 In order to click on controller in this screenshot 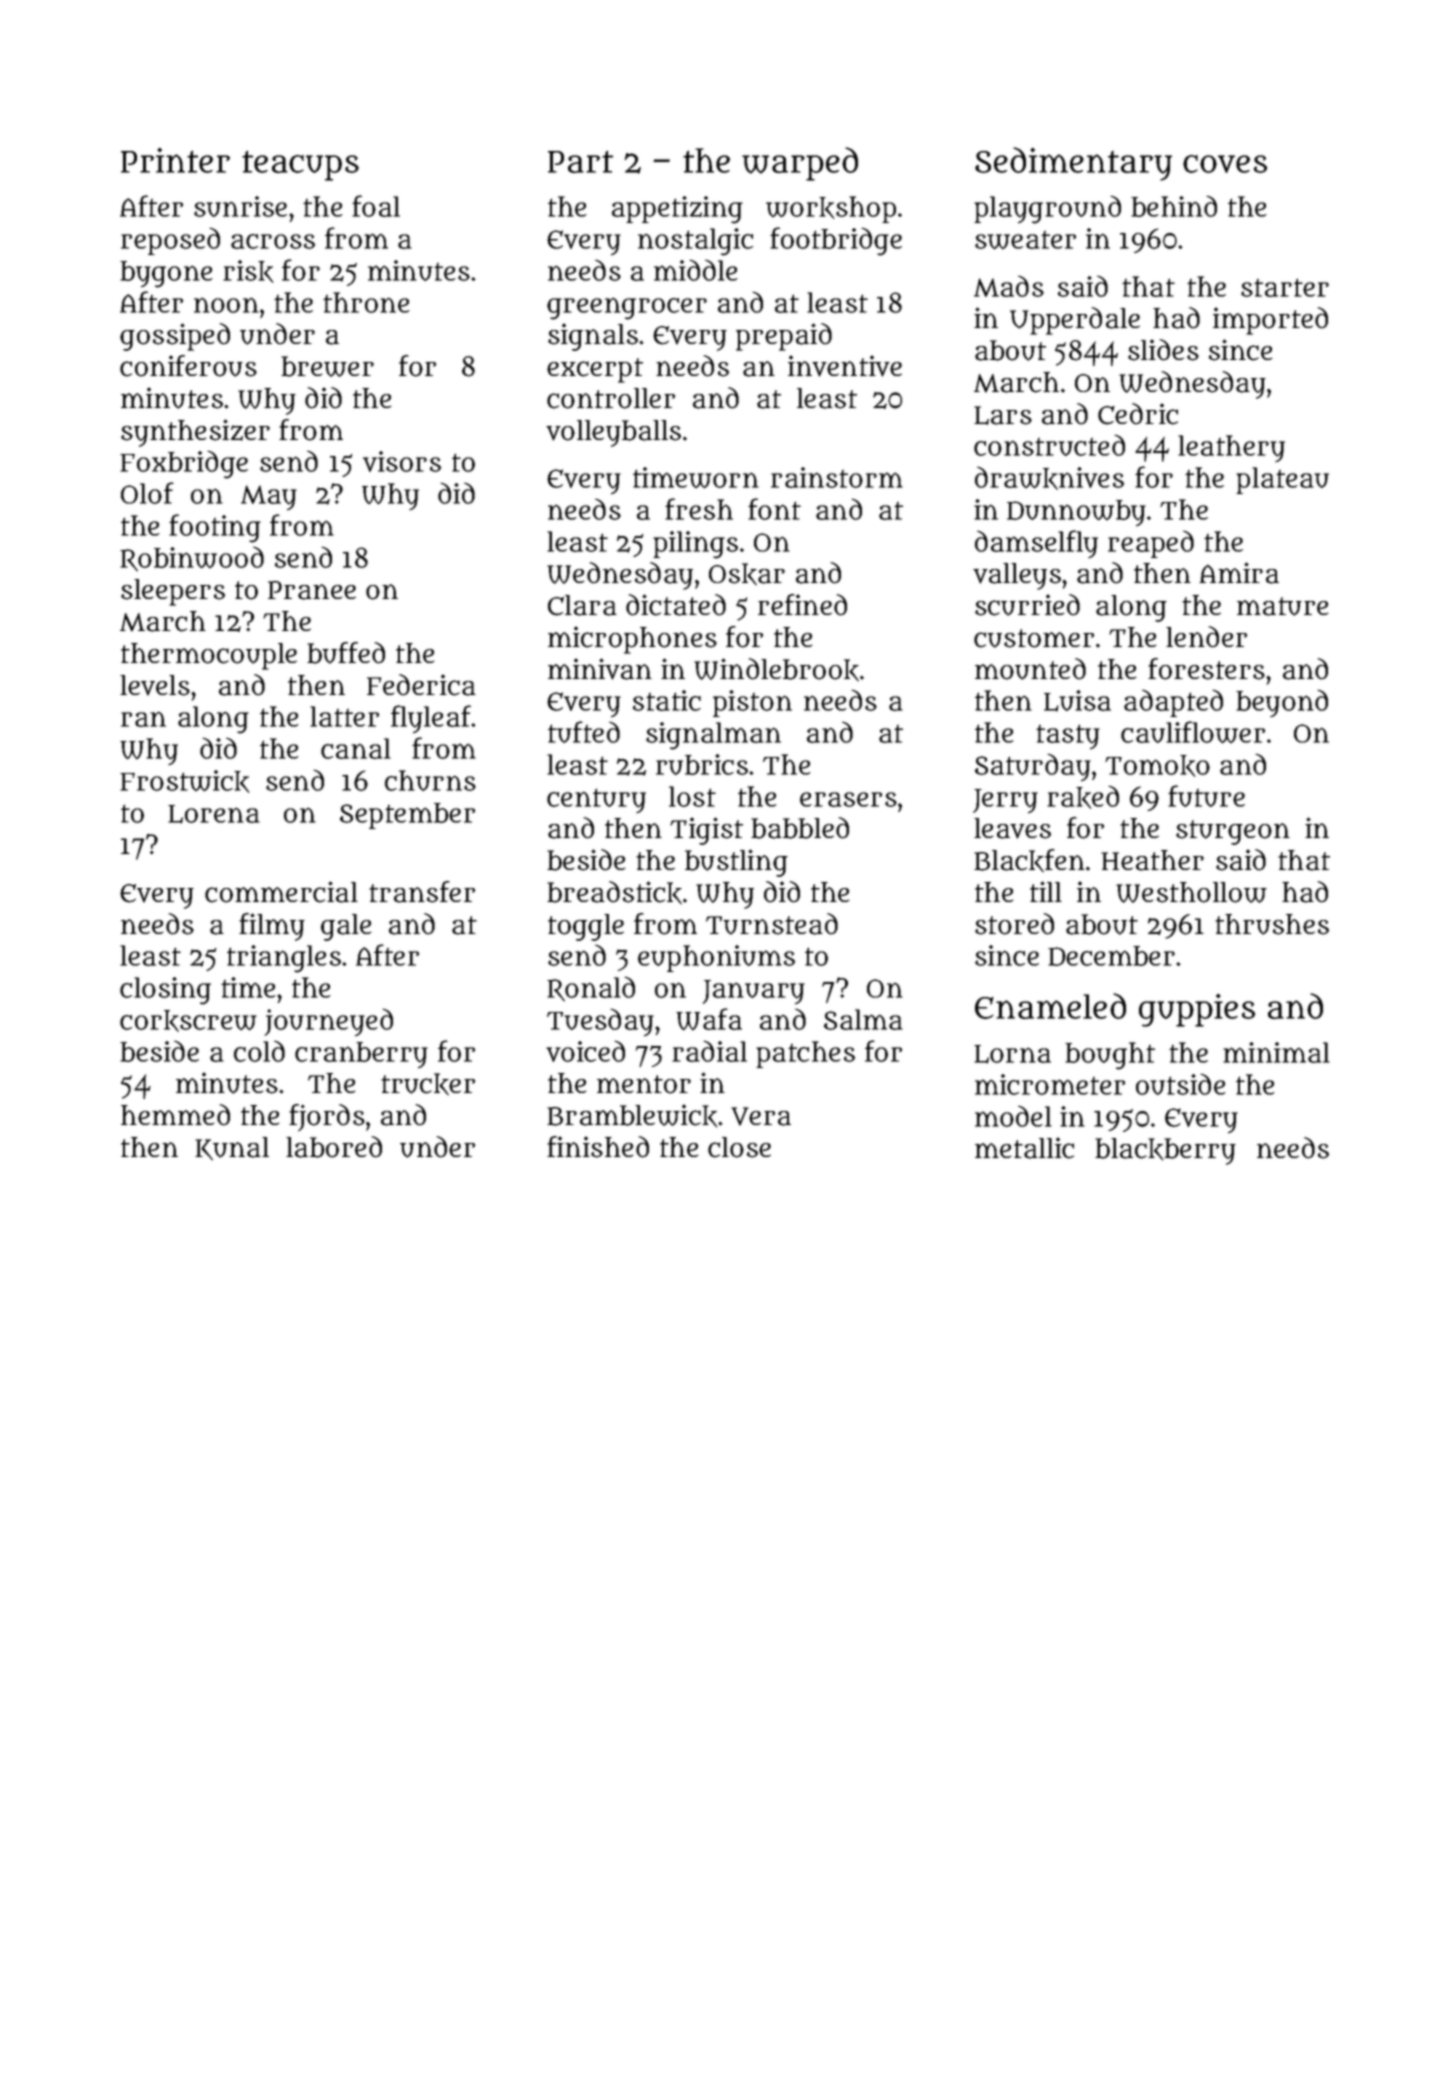, I will do `click(611, 398)`.
